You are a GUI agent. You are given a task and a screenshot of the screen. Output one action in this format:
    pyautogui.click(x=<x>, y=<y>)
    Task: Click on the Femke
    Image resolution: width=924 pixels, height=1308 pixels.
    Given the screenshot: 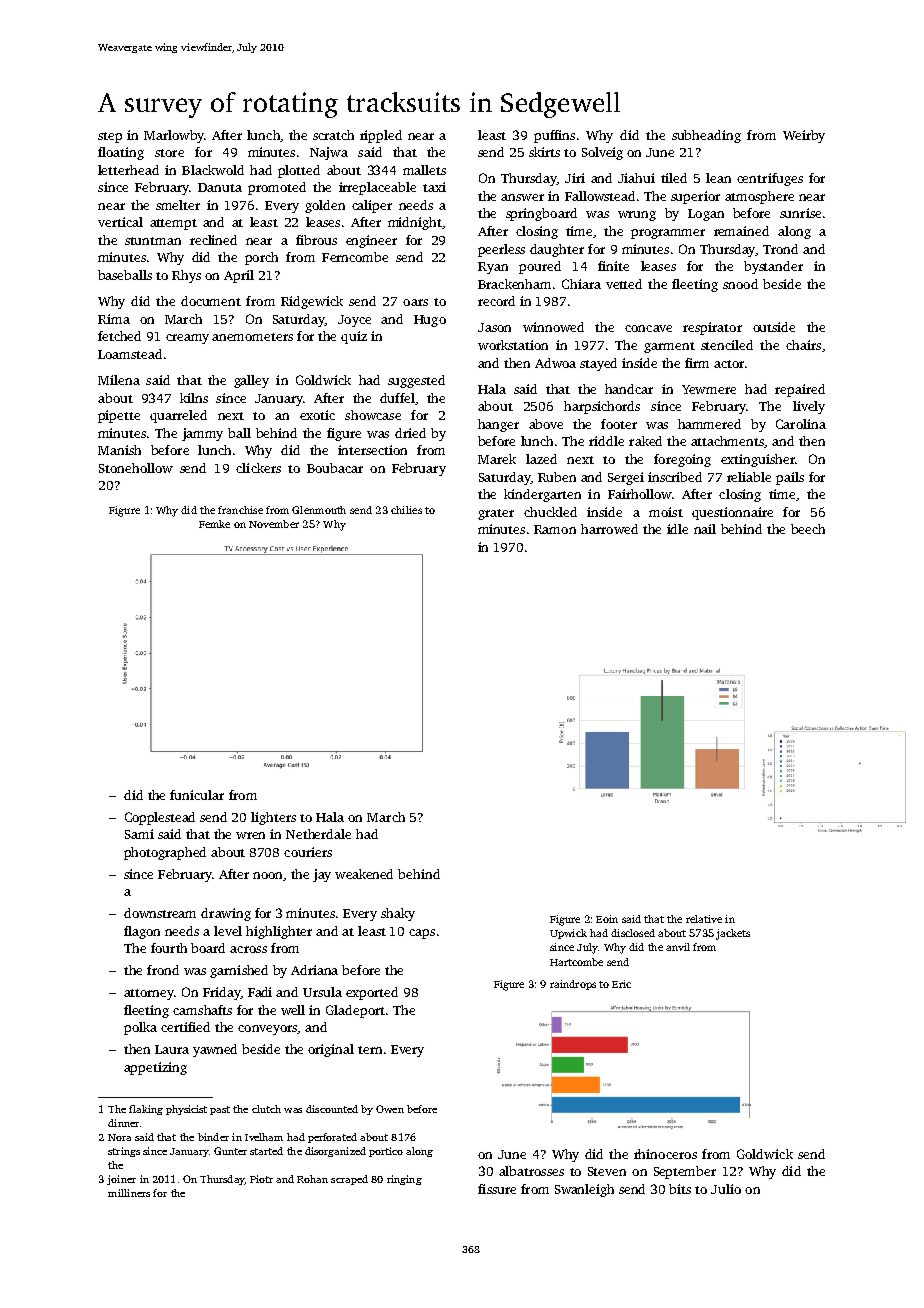 What is the action you would take?
    pyautogui.click(x=214, y=524)
